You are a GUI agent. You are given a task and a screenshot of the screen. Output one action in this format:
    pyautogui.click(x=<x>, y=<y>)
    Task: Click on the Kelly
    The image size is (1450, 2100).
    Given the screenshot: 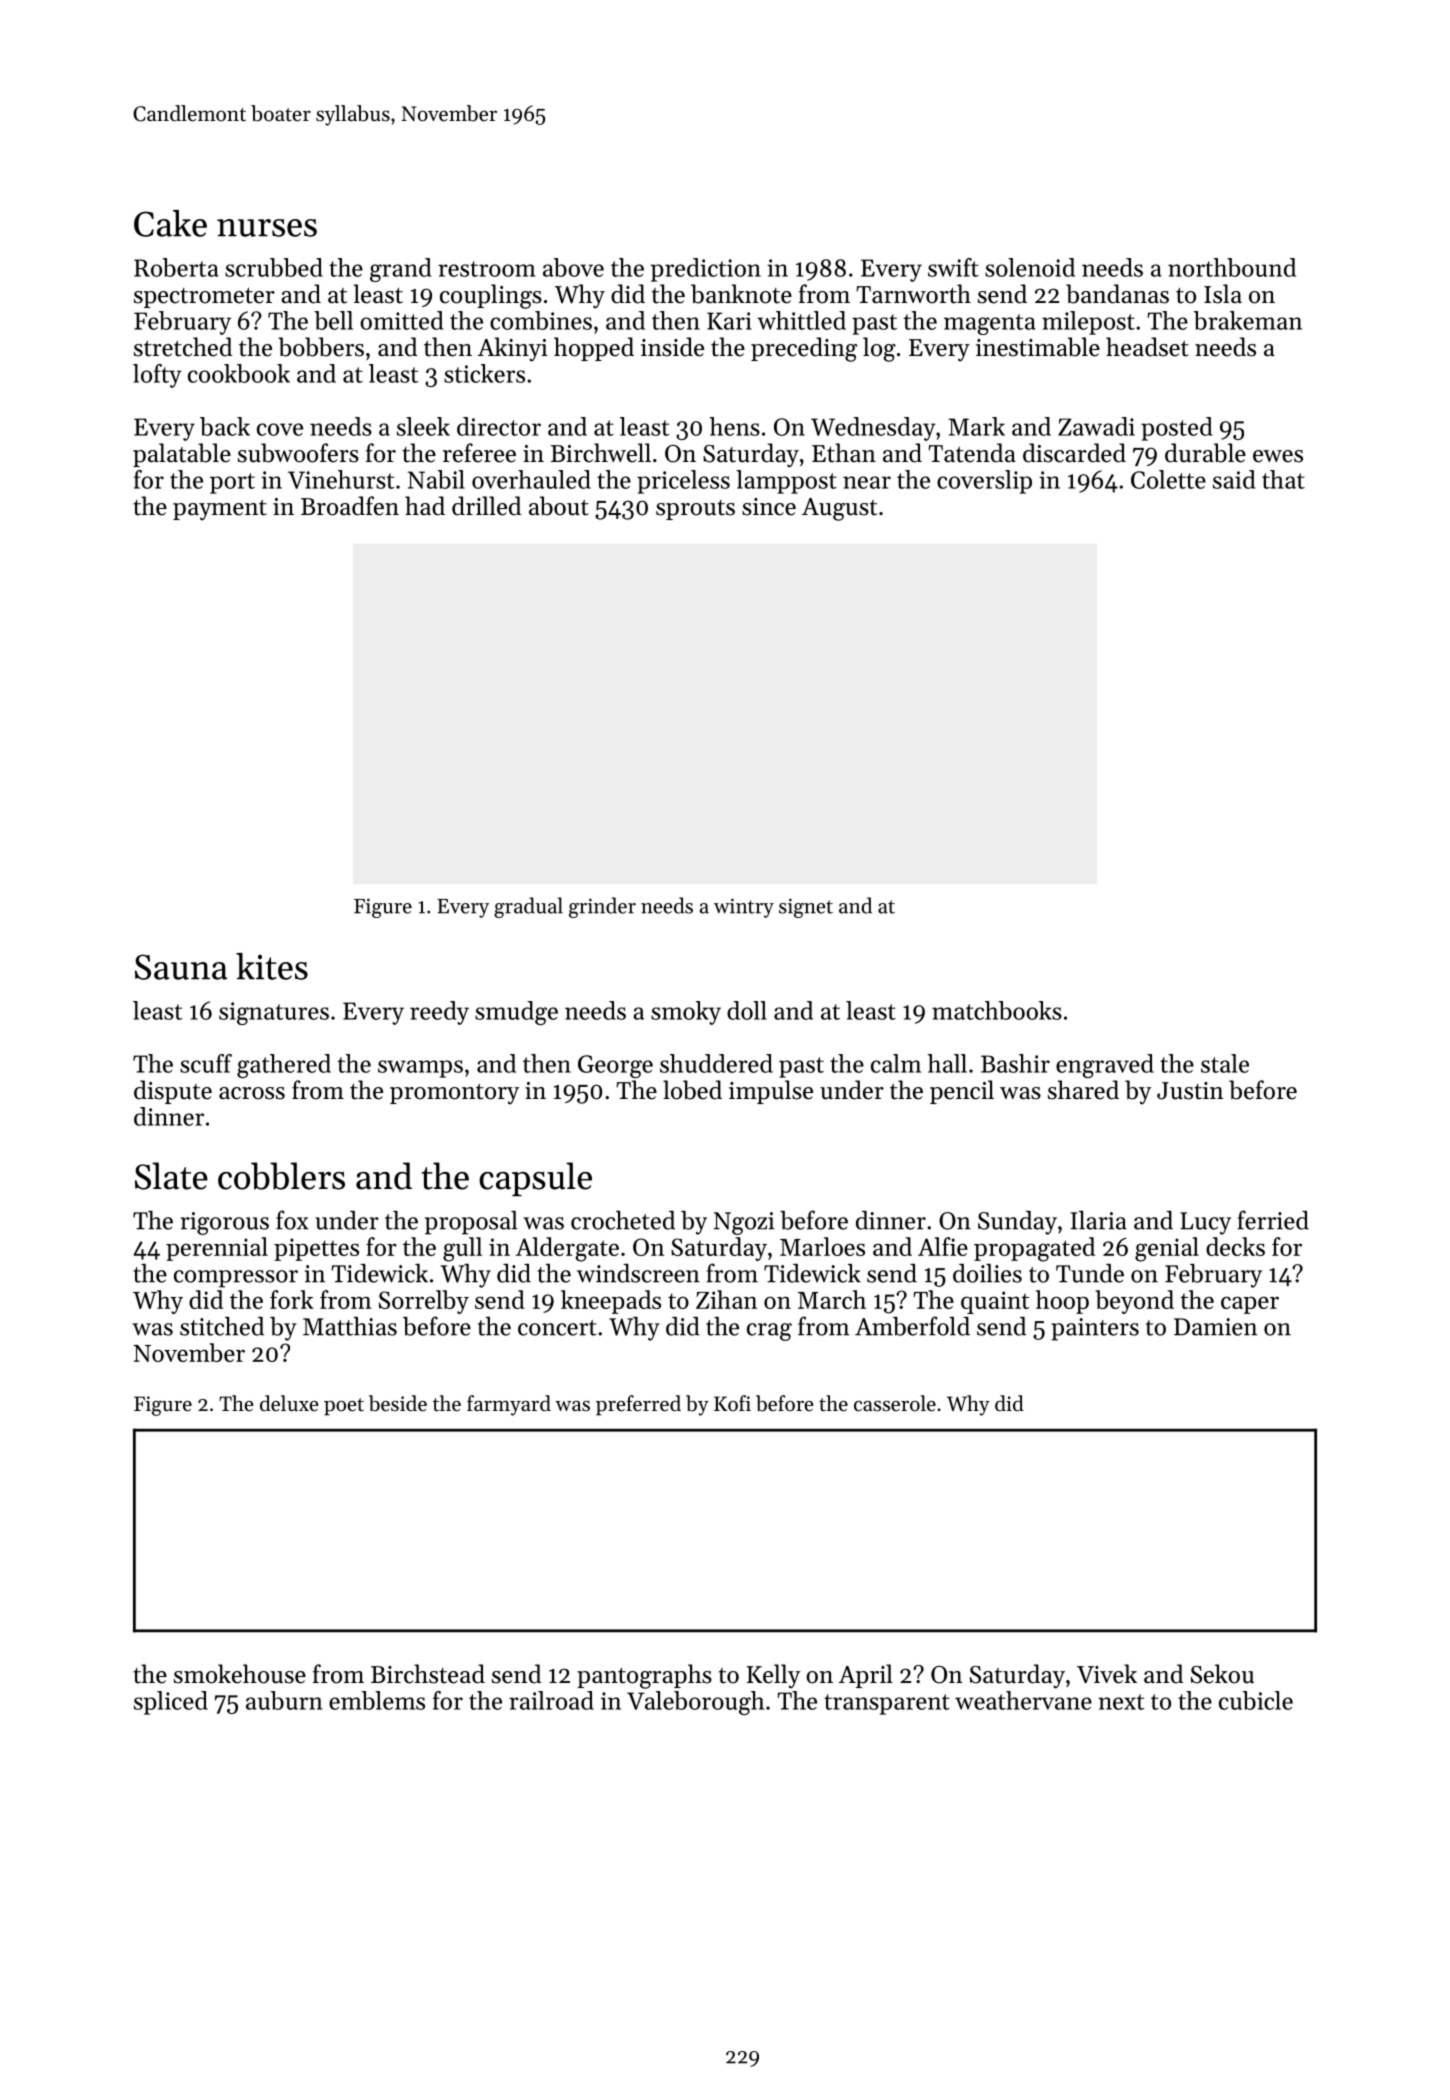 What is the action you would take?
    pyautogui.click(x=773, y=1676)
